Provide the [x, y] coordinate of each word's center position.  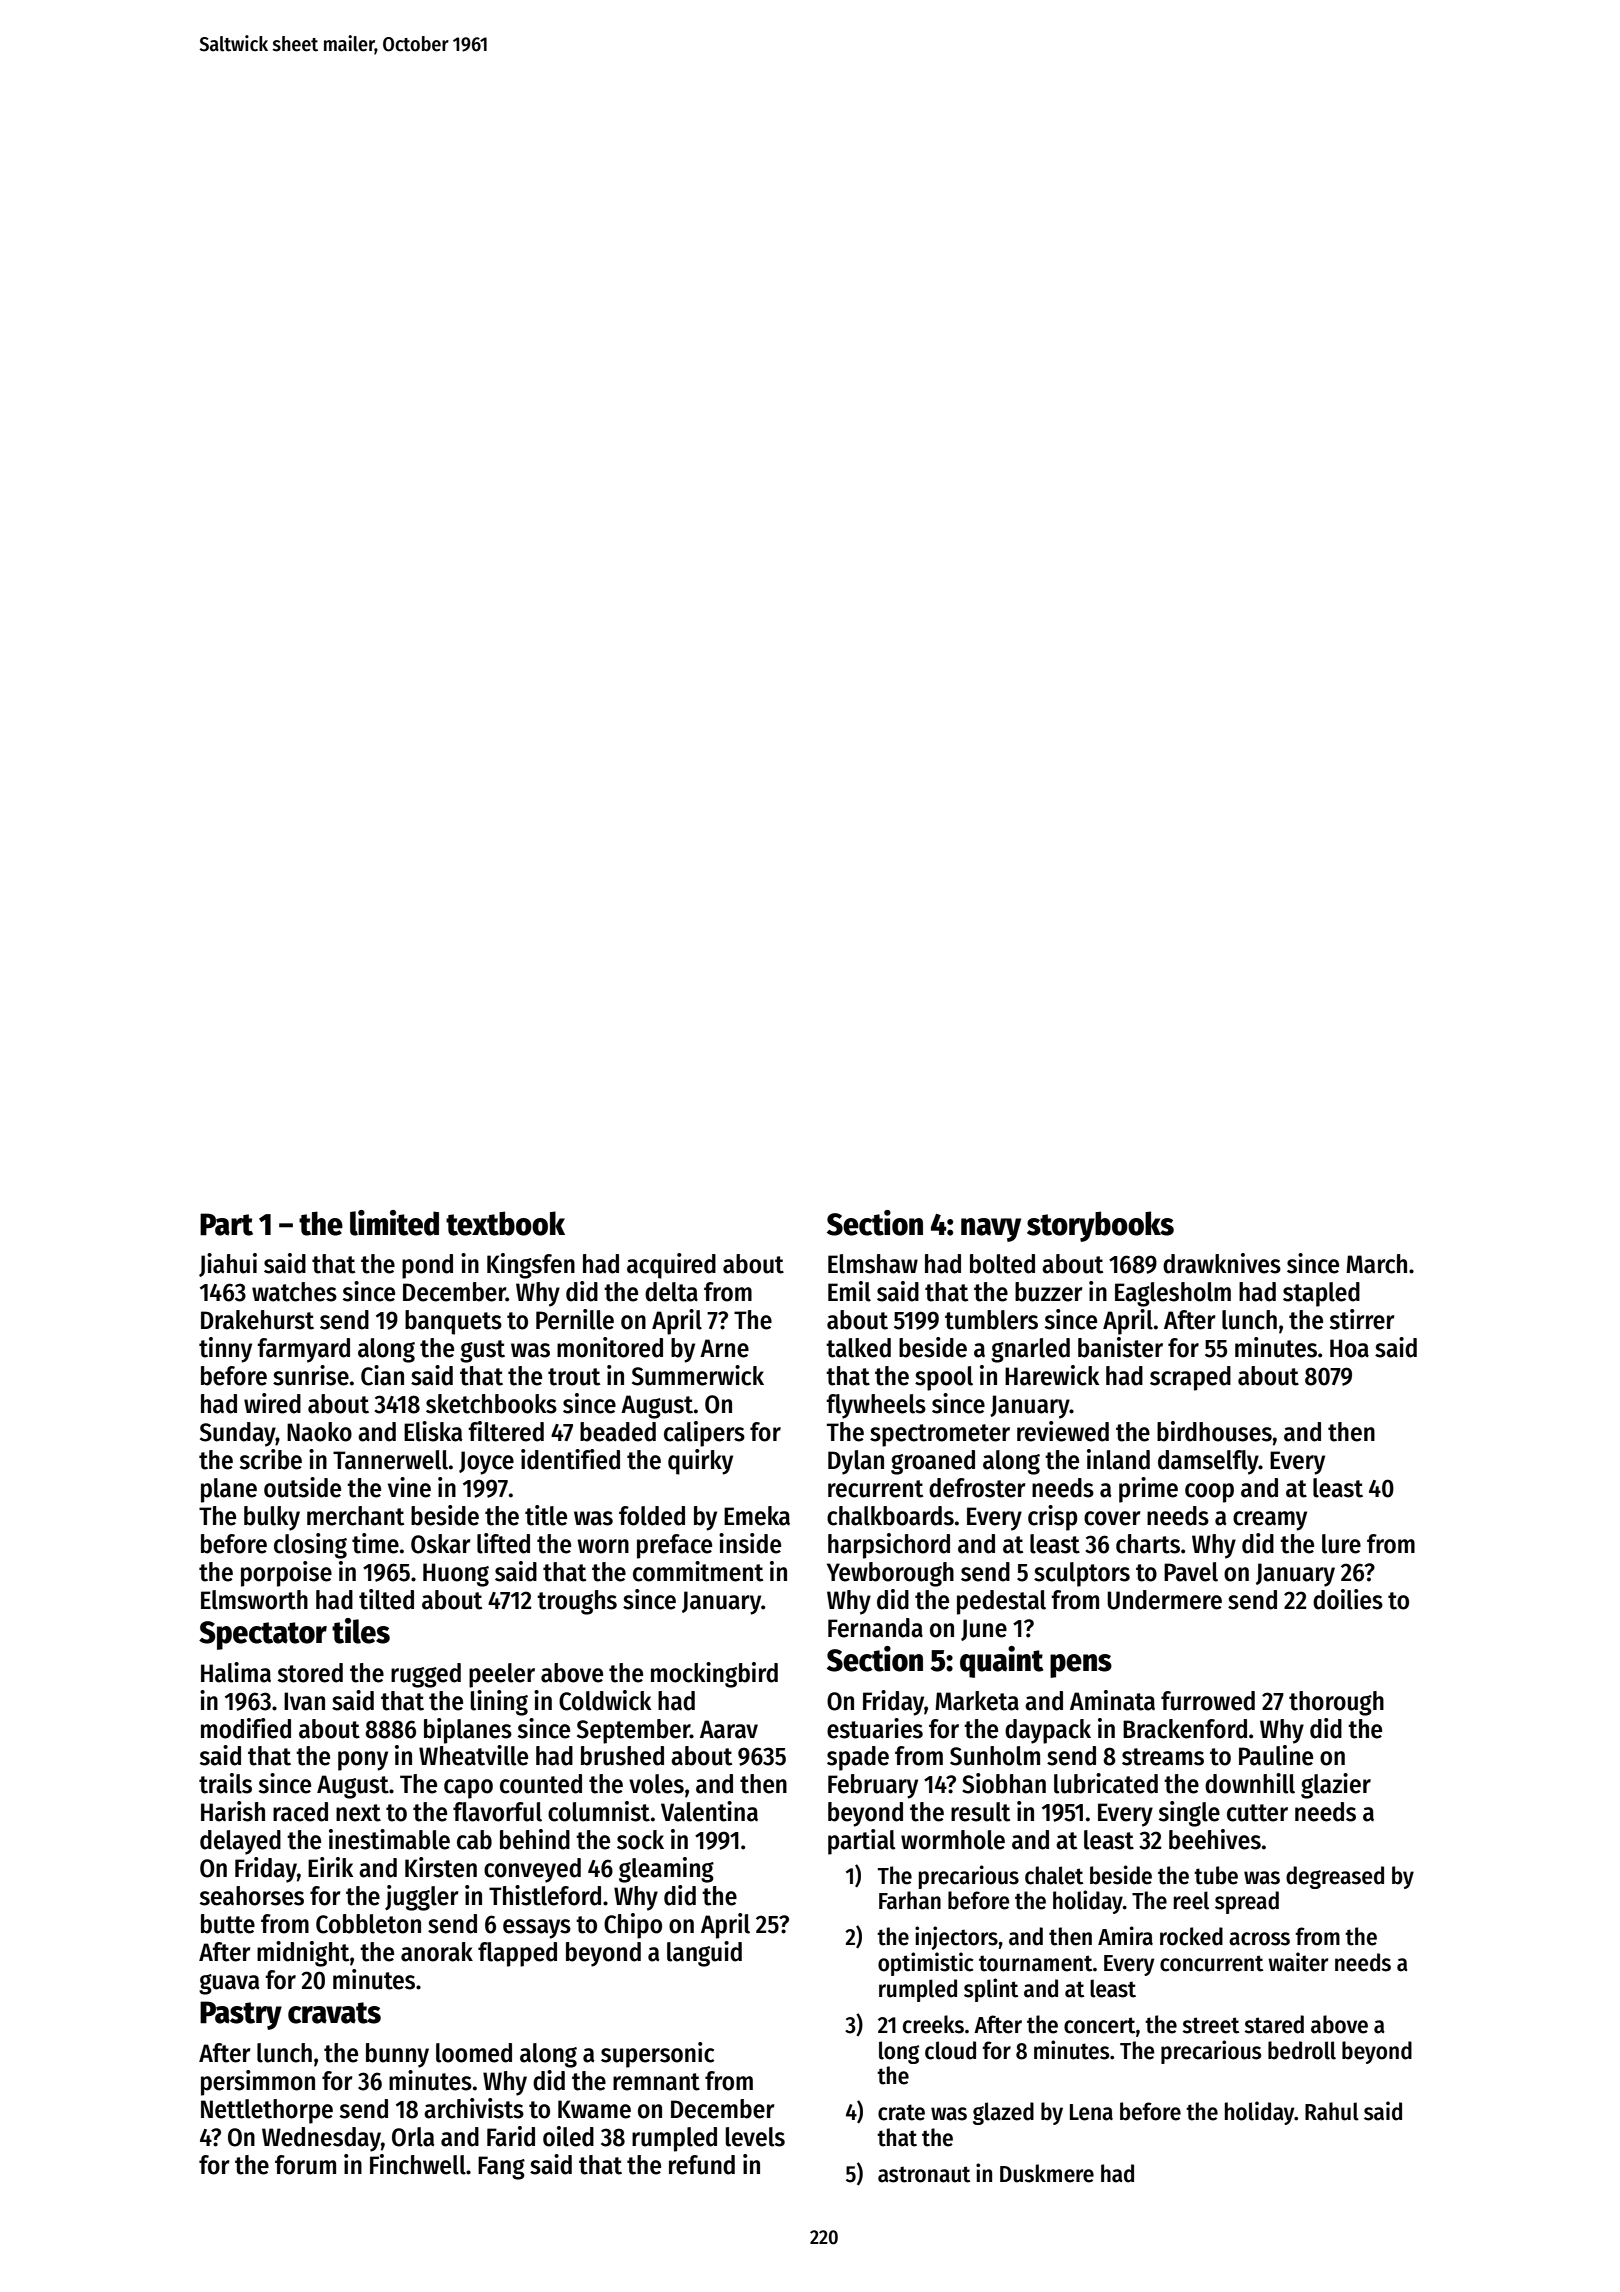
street [1210, 2025]
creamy [1270, 1521]
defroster [977, 1488]
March [1376, 1264]
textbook [505, 1223]
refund [702, 2165]
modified [246, 1728]
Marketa [977, 1701]
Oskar [441, 1544]
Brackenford [1185, 1729]
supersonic [657, 2055]
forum [305, 2165]
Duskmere [1047, 2173]
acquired [671, 1266]
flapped [517, 1954]
